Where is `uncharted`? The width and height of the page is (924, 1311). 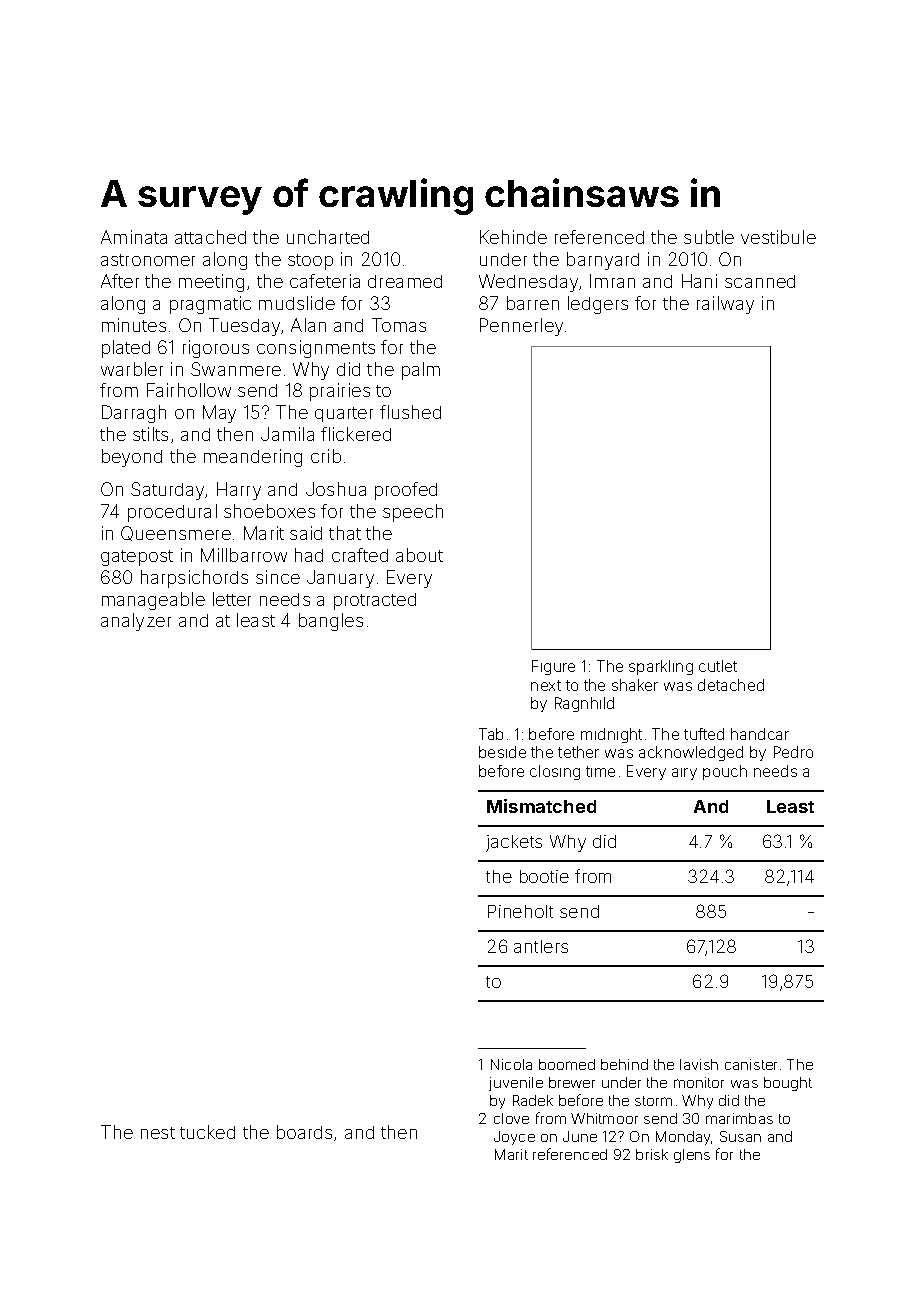 uncharted is located at coordinates (328, 237).
